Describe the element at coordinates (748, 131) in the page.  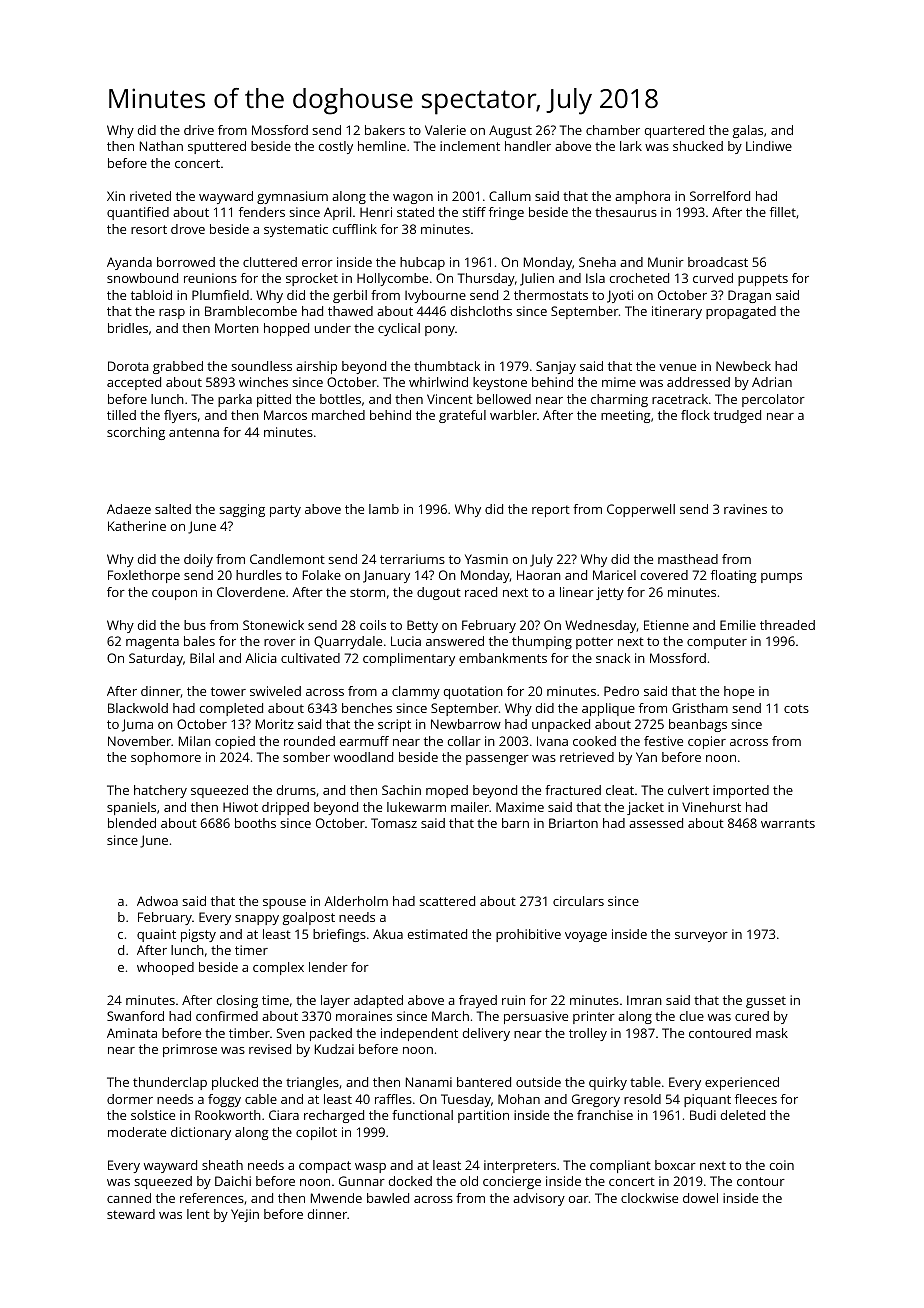
I see `galas` at that location.
